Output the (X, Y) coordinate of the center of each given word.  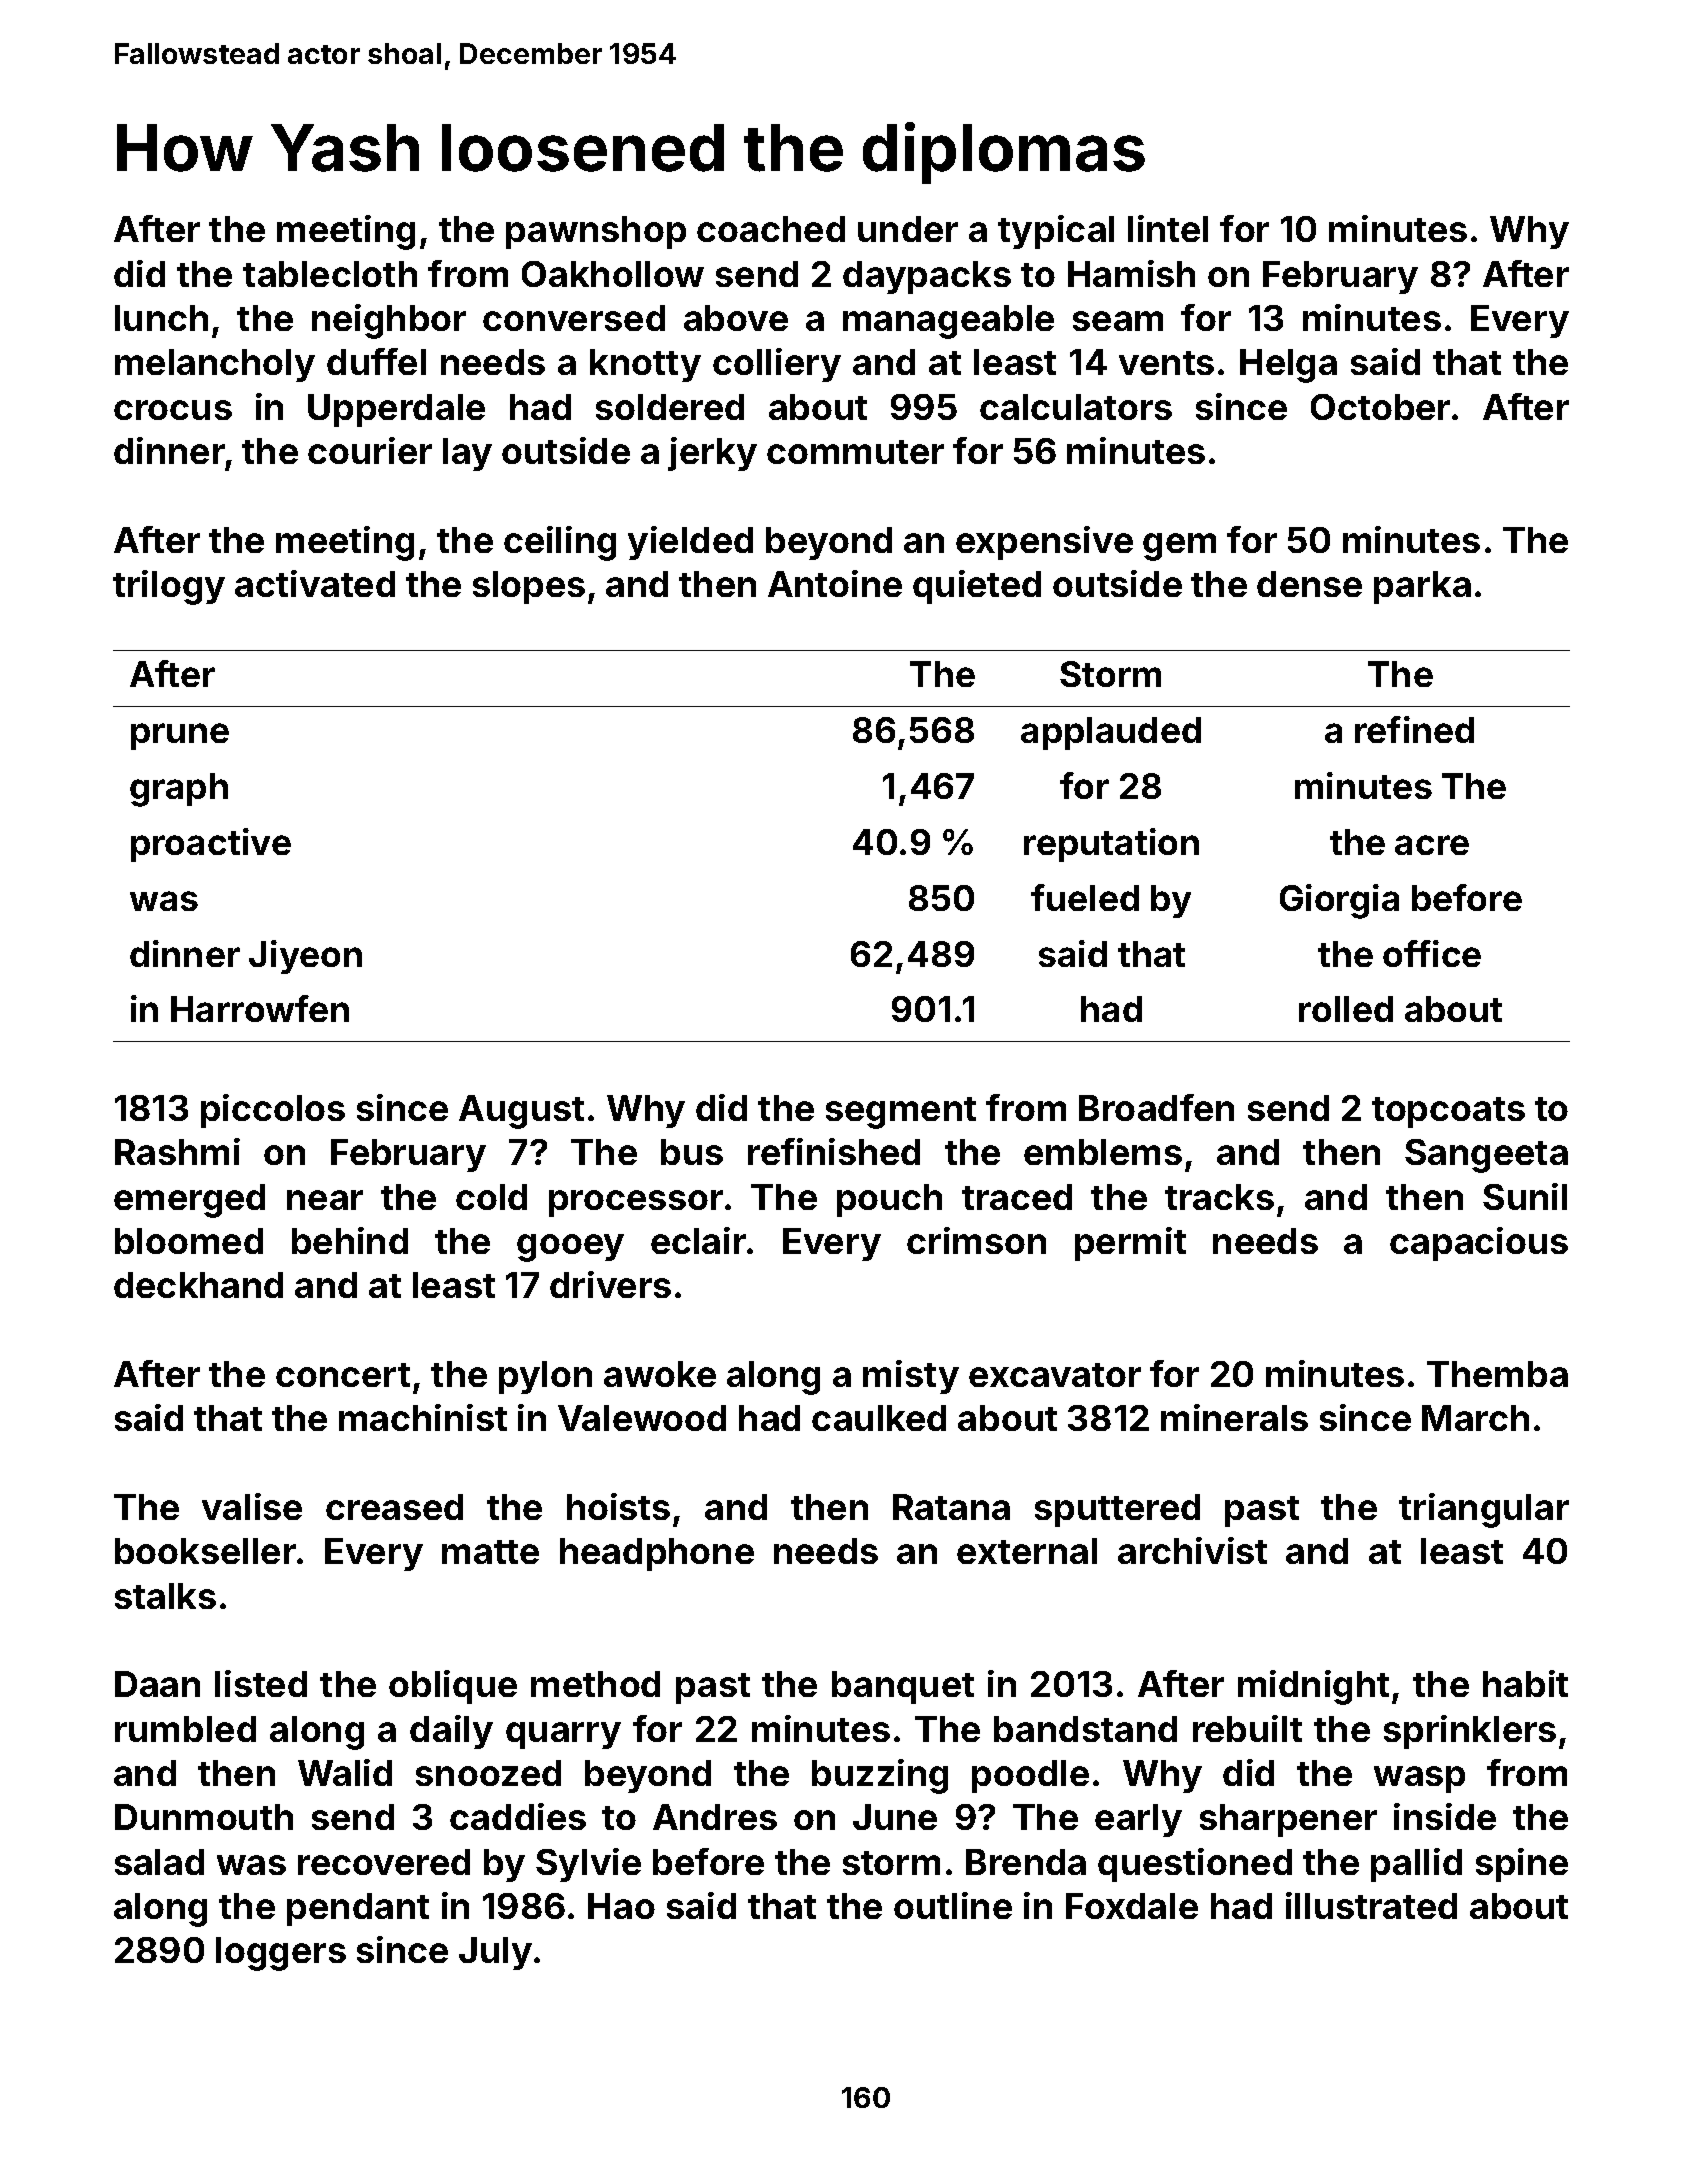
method (595, 1684)
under (908, 229)
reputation (1111, 845)
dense (1309, 584)
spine (1522, 1865)
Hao (621, 1906)
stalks (165, 1596)
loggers (281, 1954)
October (1380, 407)
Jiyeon (305, 957)
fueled (1085, 897)
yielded (690, 543)
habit (1525, 1683)
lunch (161, 318)
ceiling (560, 543)
